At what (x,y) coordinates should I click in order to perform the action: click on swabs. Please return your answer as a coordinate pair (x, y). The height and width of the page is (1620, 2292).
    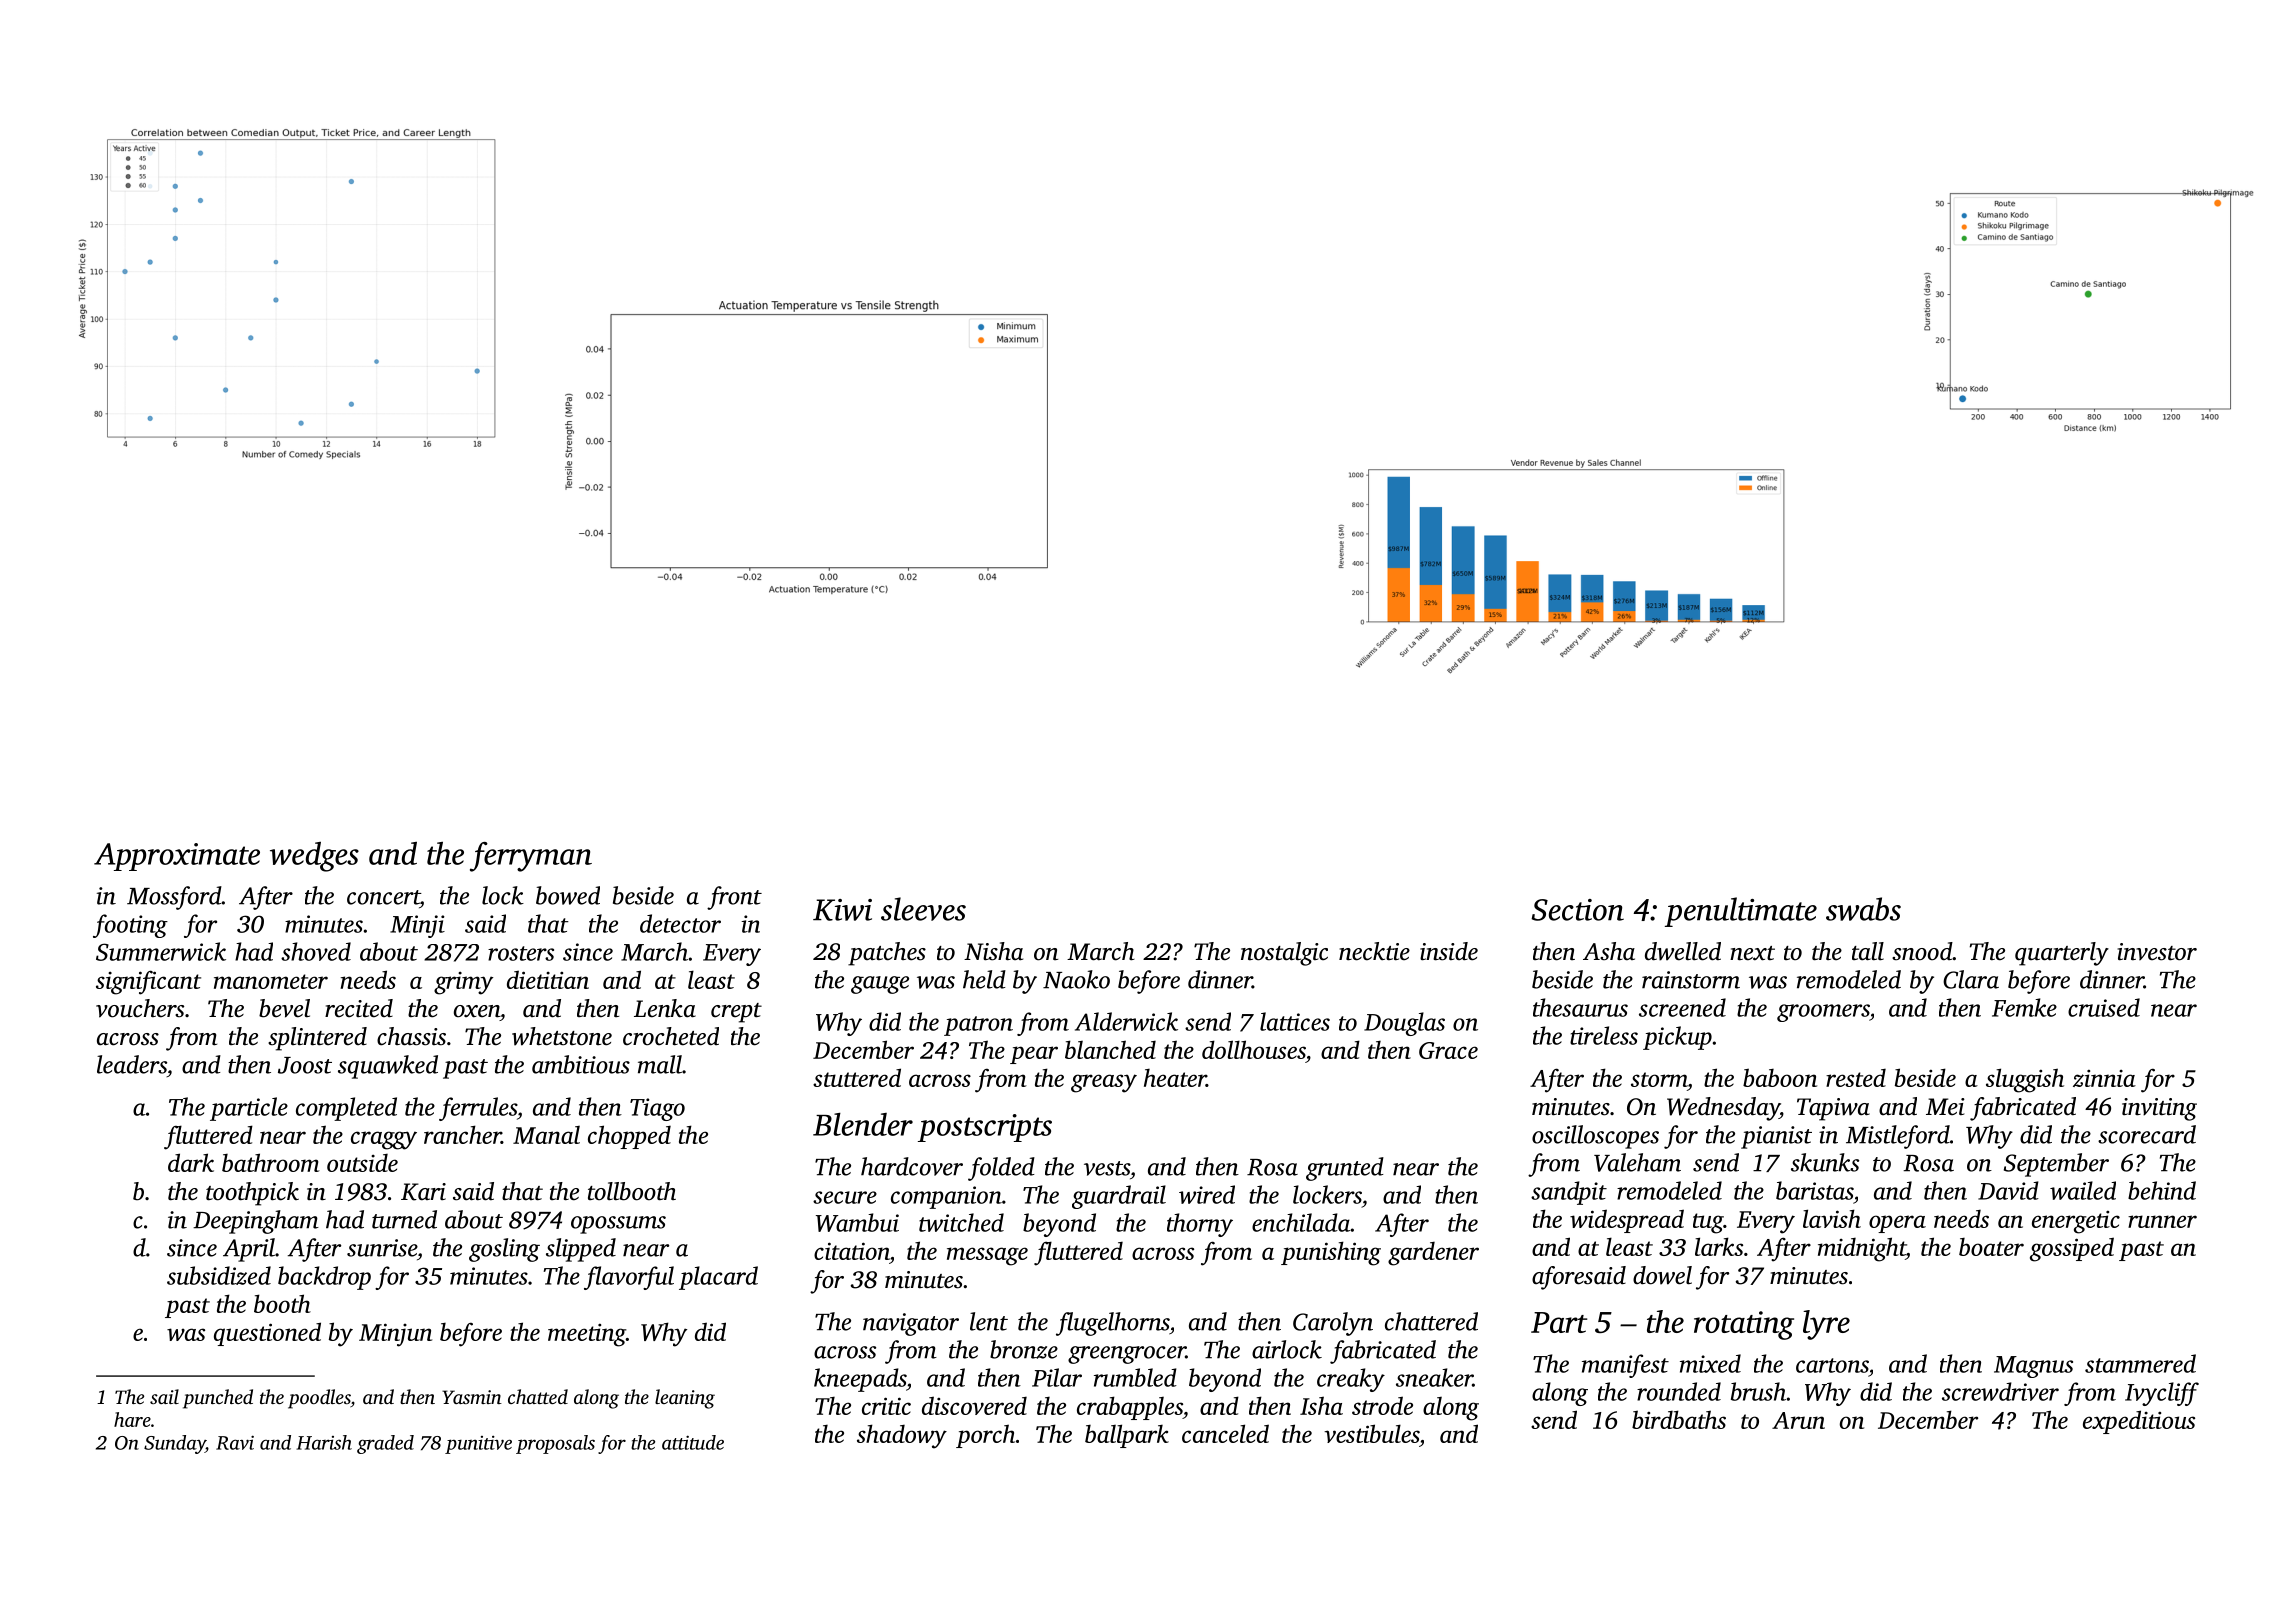
    Looking at the image, I should click on (1863, 909).
